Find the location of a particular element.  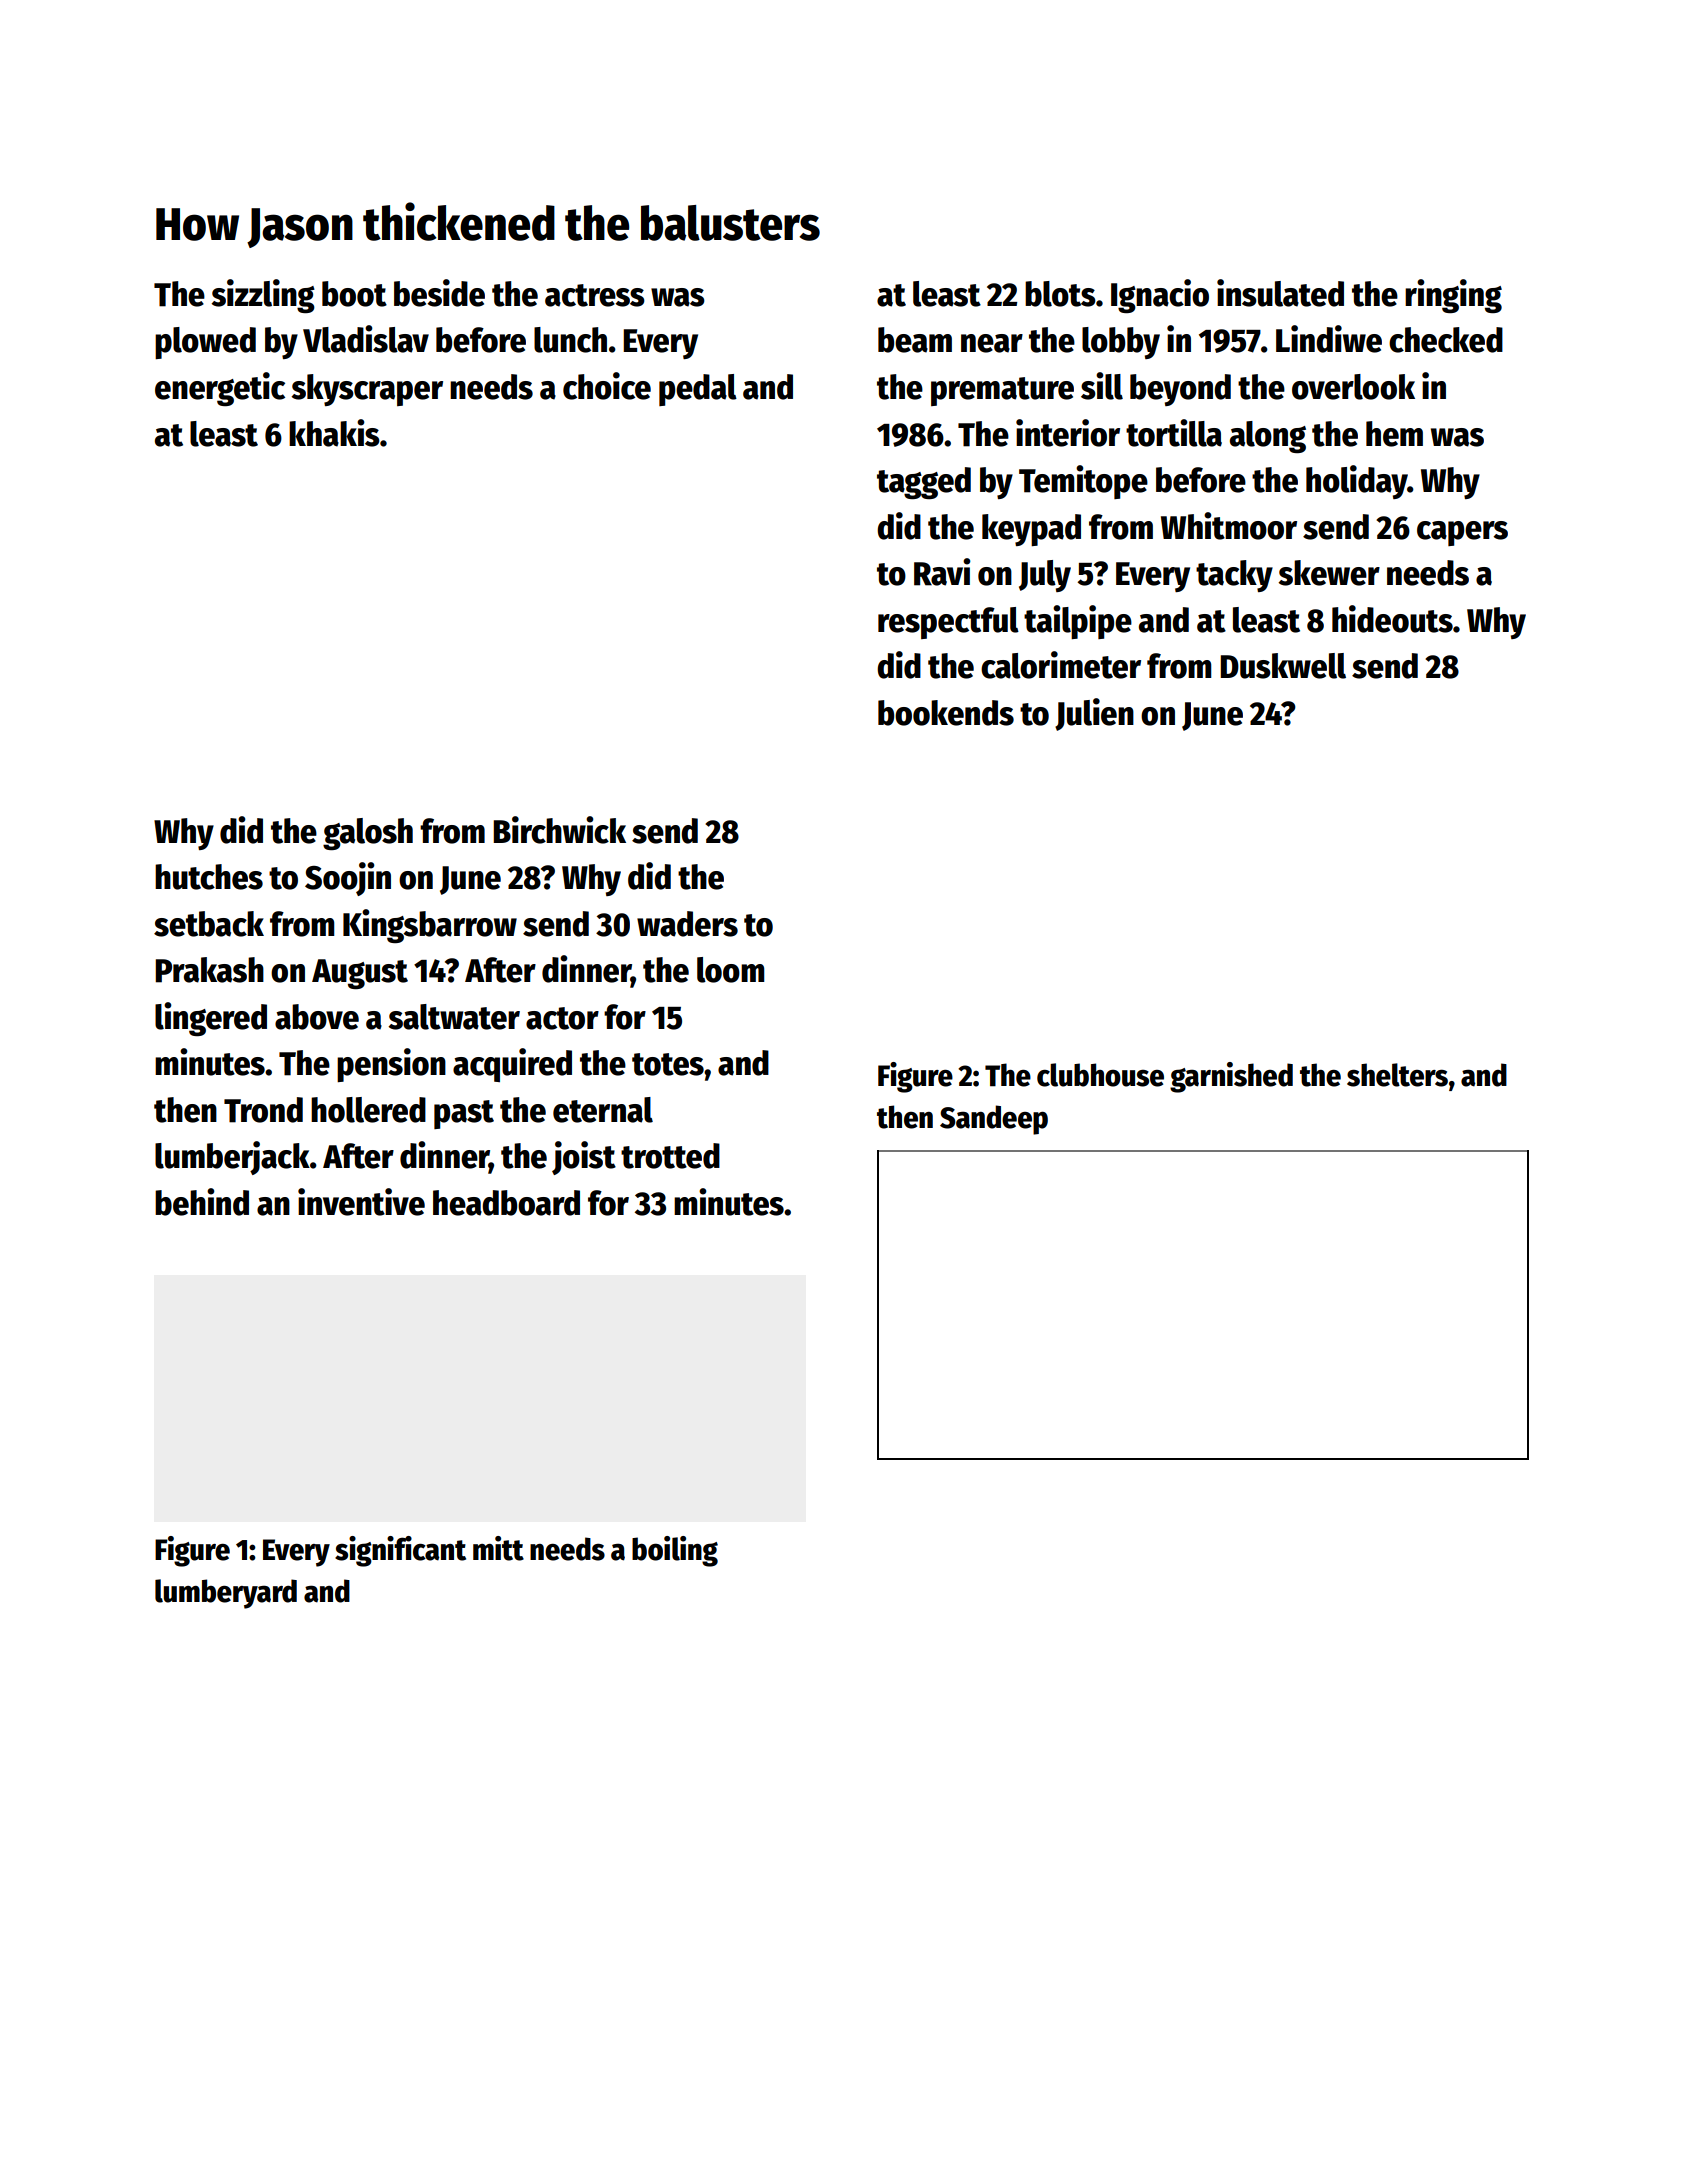

shelters is located at coordinates (1397, 1075).
